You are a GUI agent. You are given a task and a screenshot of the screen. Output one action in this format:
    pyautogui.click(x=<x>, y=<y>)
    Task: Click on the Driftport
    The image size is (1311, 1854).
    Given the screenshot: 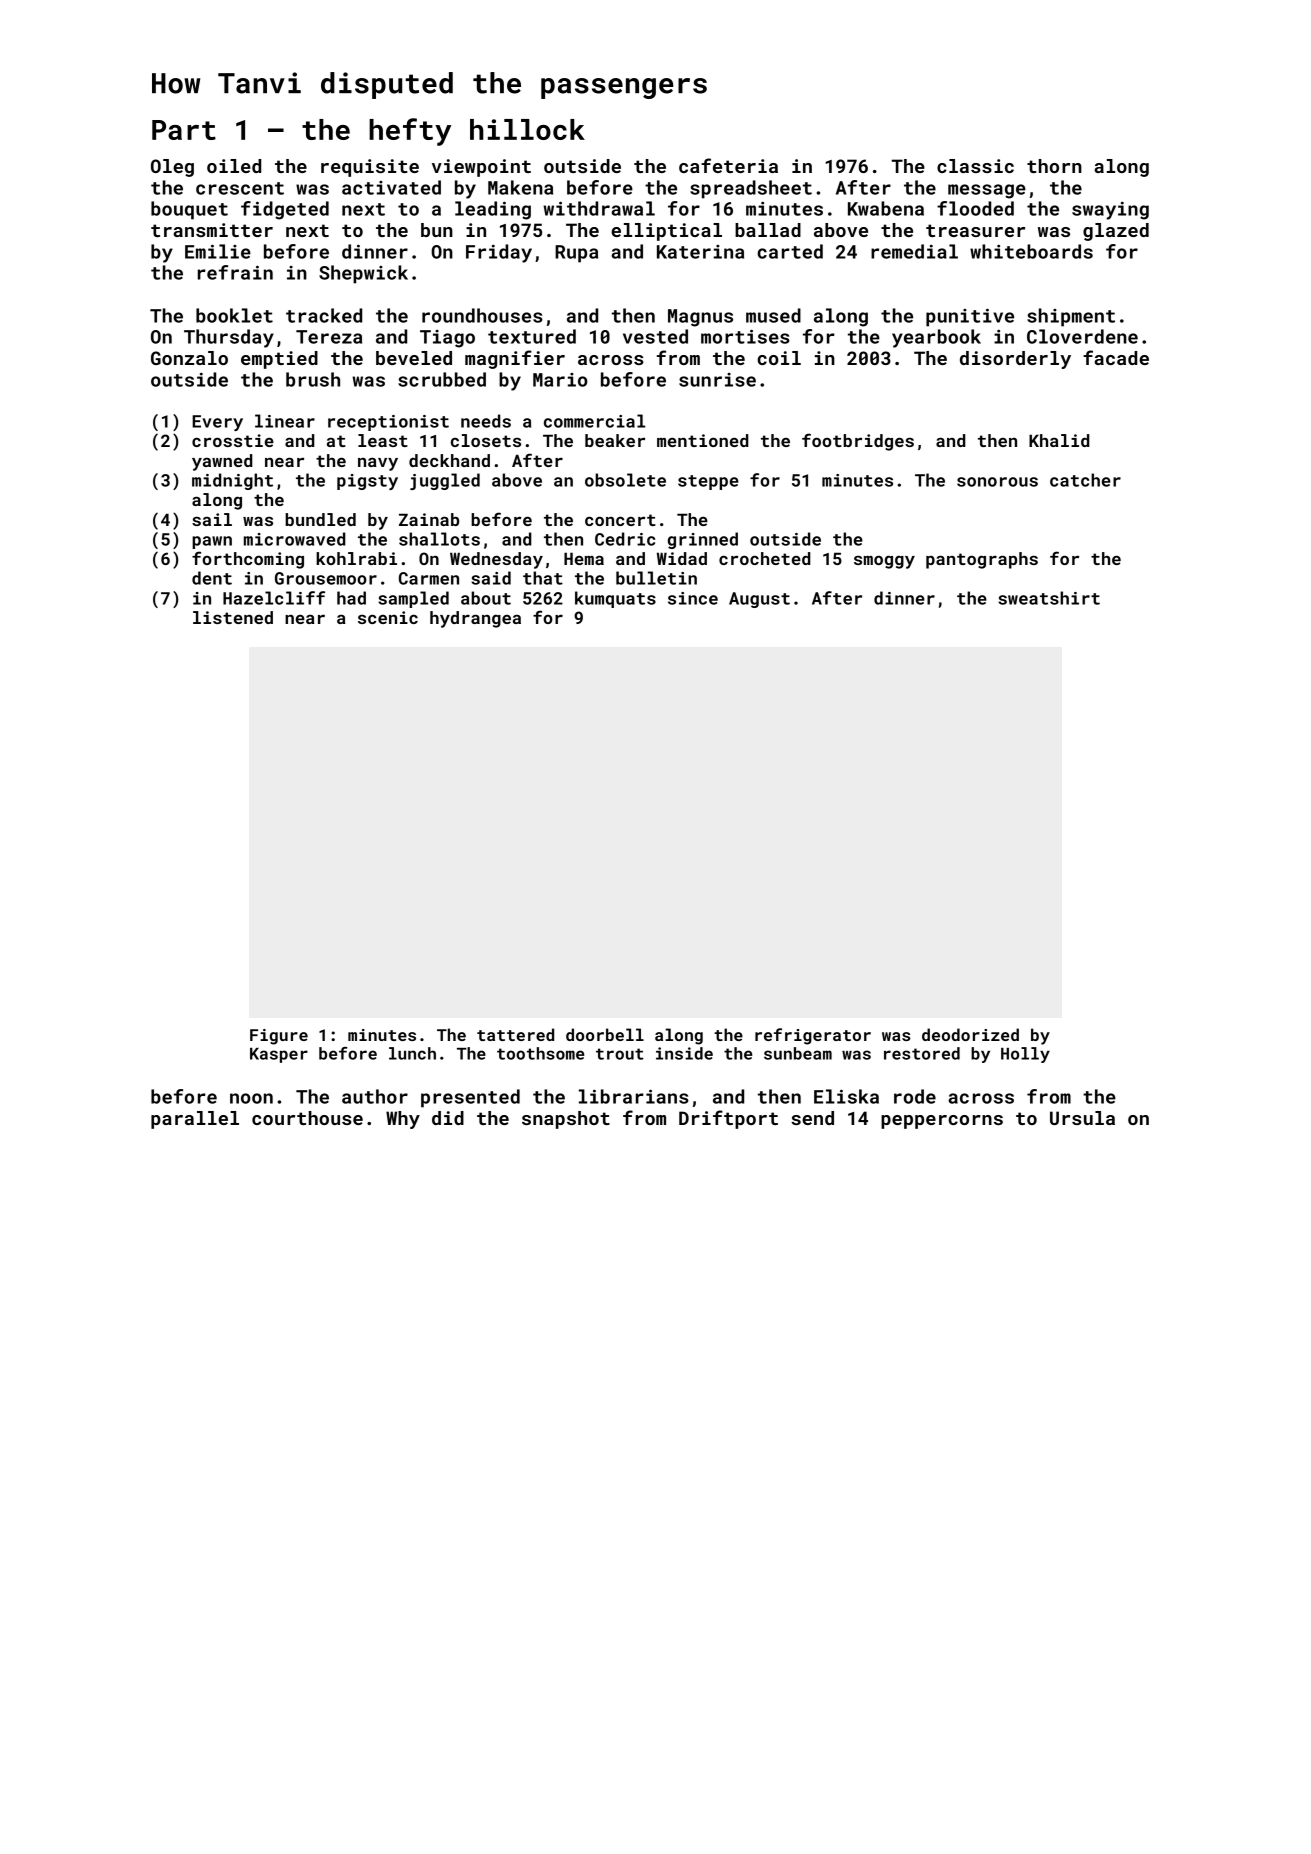 What is the action you would take?
    pyautogui.click(x=728, y=1119)
